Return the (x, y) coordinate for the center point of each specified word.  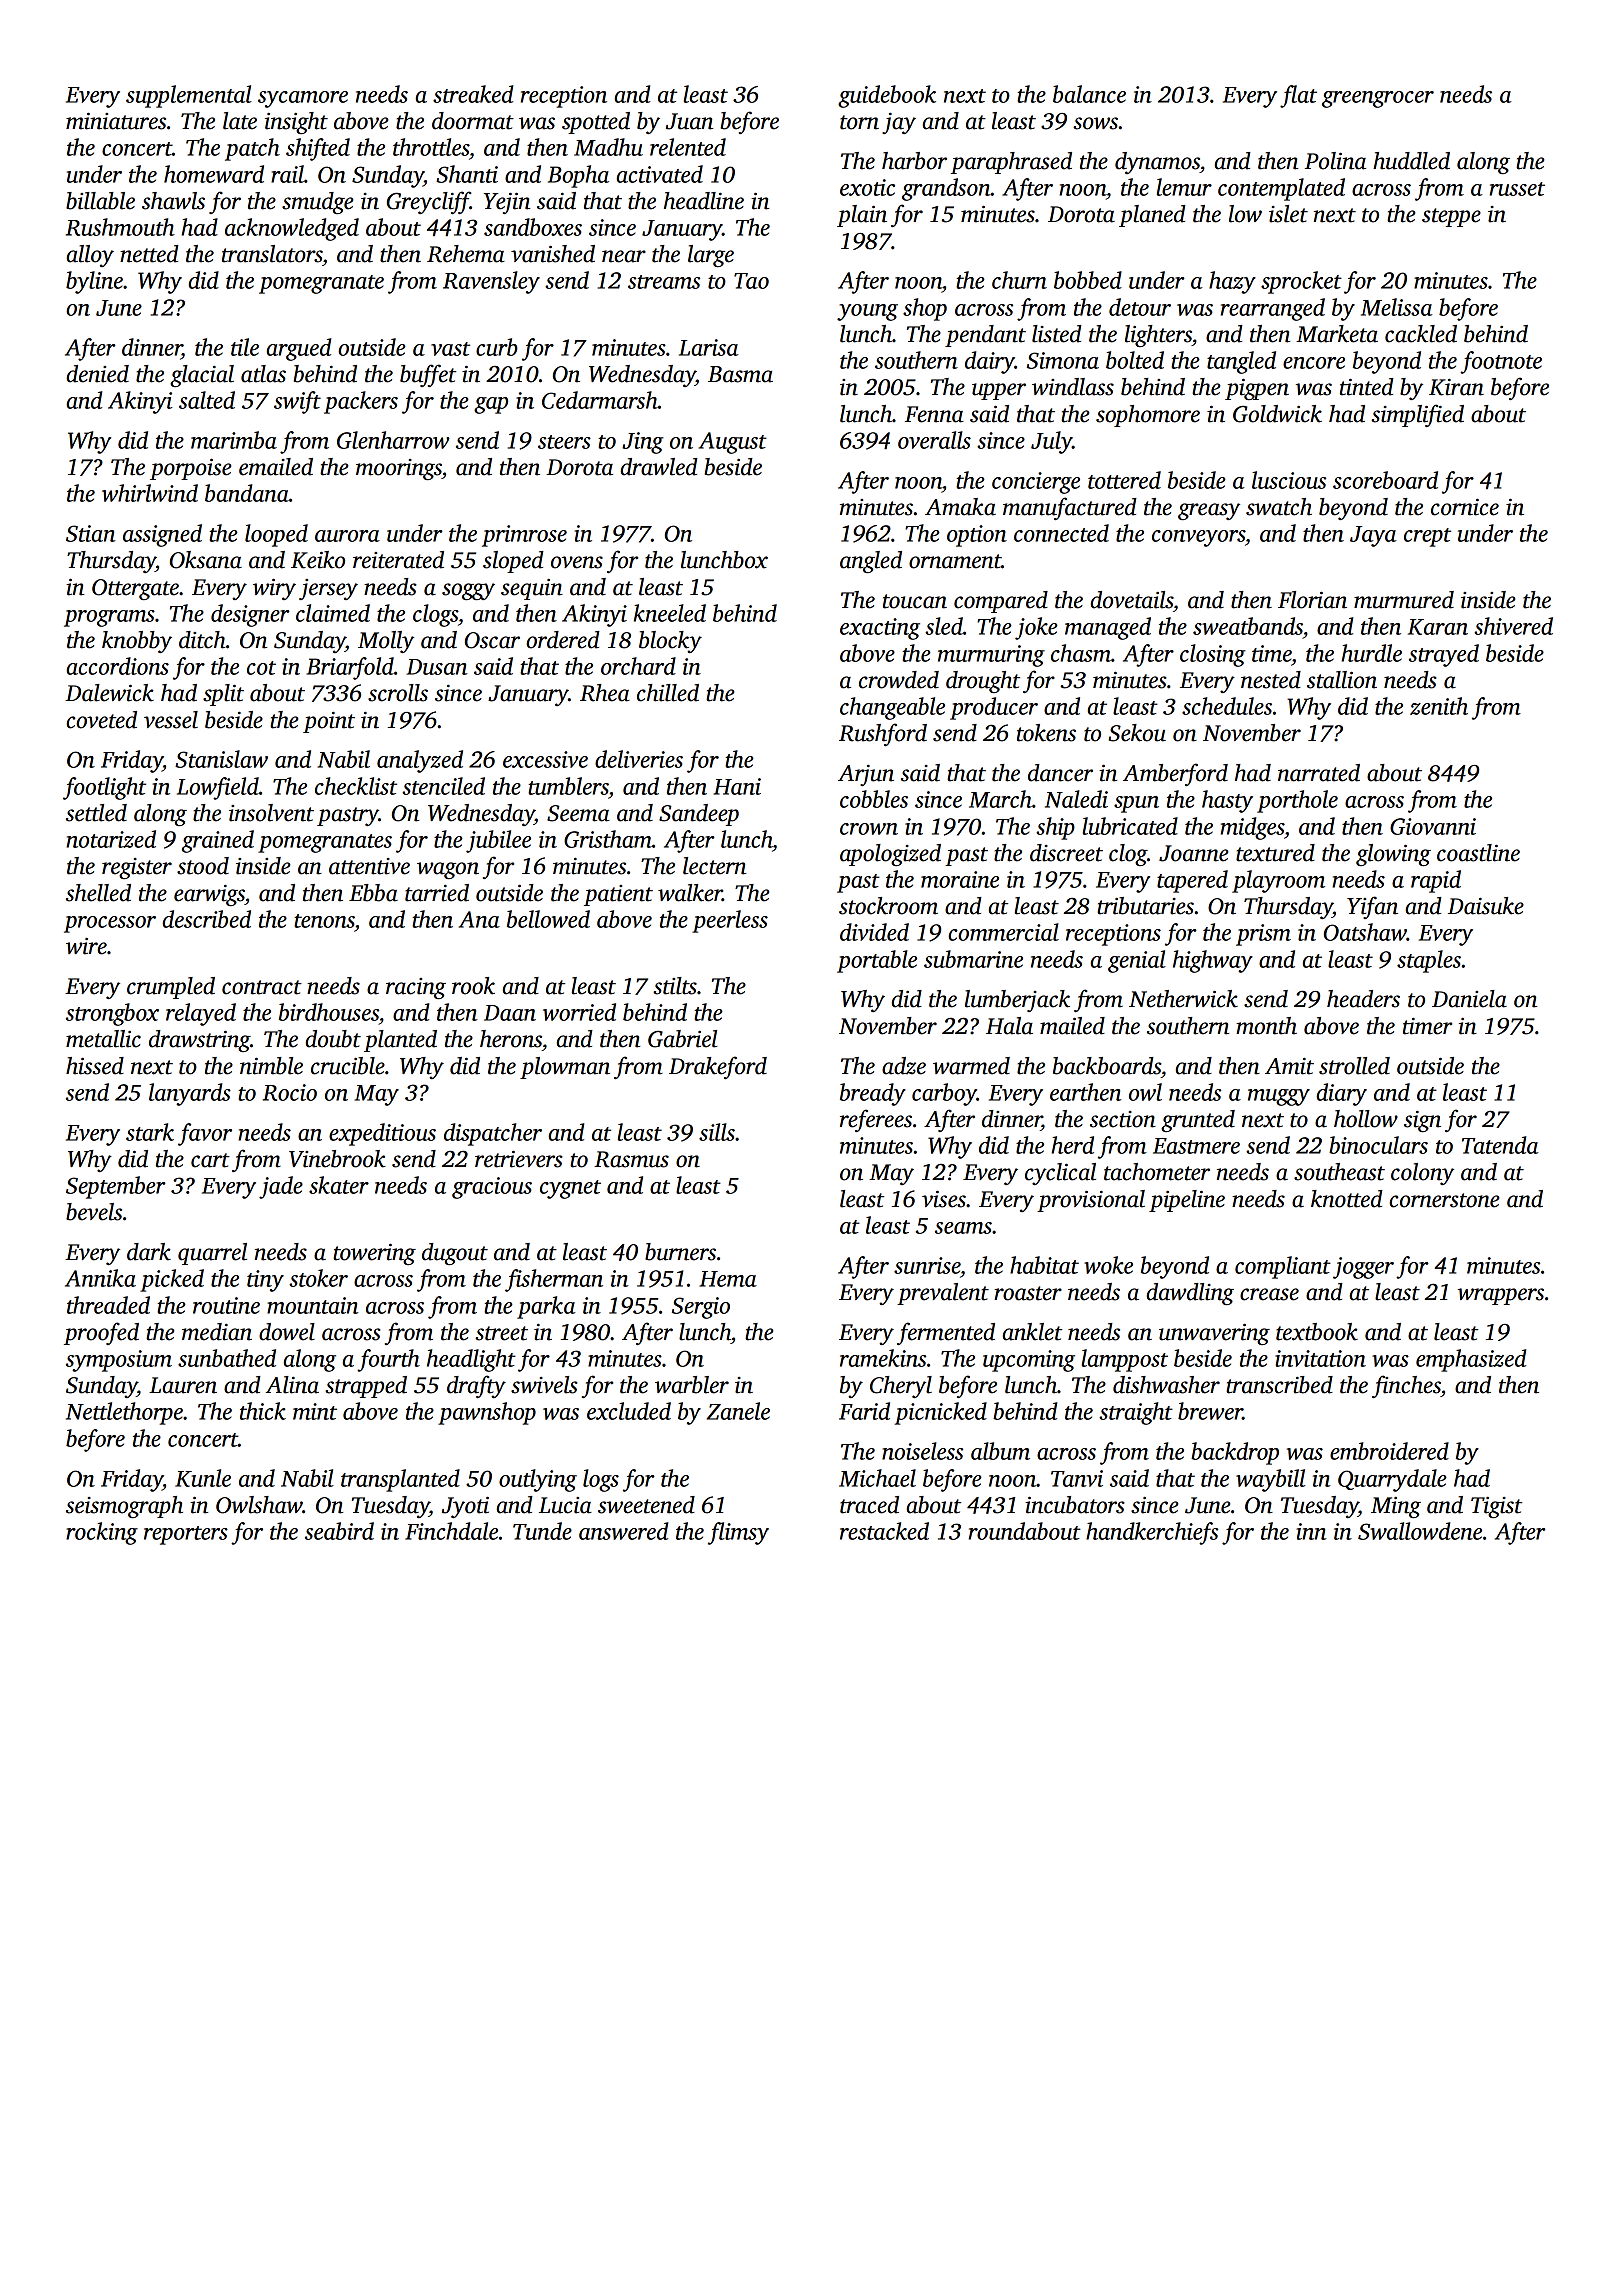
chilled (668, 693)
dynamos (1157, 163)
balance (1089, 94)
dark (149, 1252)
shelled (98, 893)
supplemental (189, 96)
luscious (1289, 480)
